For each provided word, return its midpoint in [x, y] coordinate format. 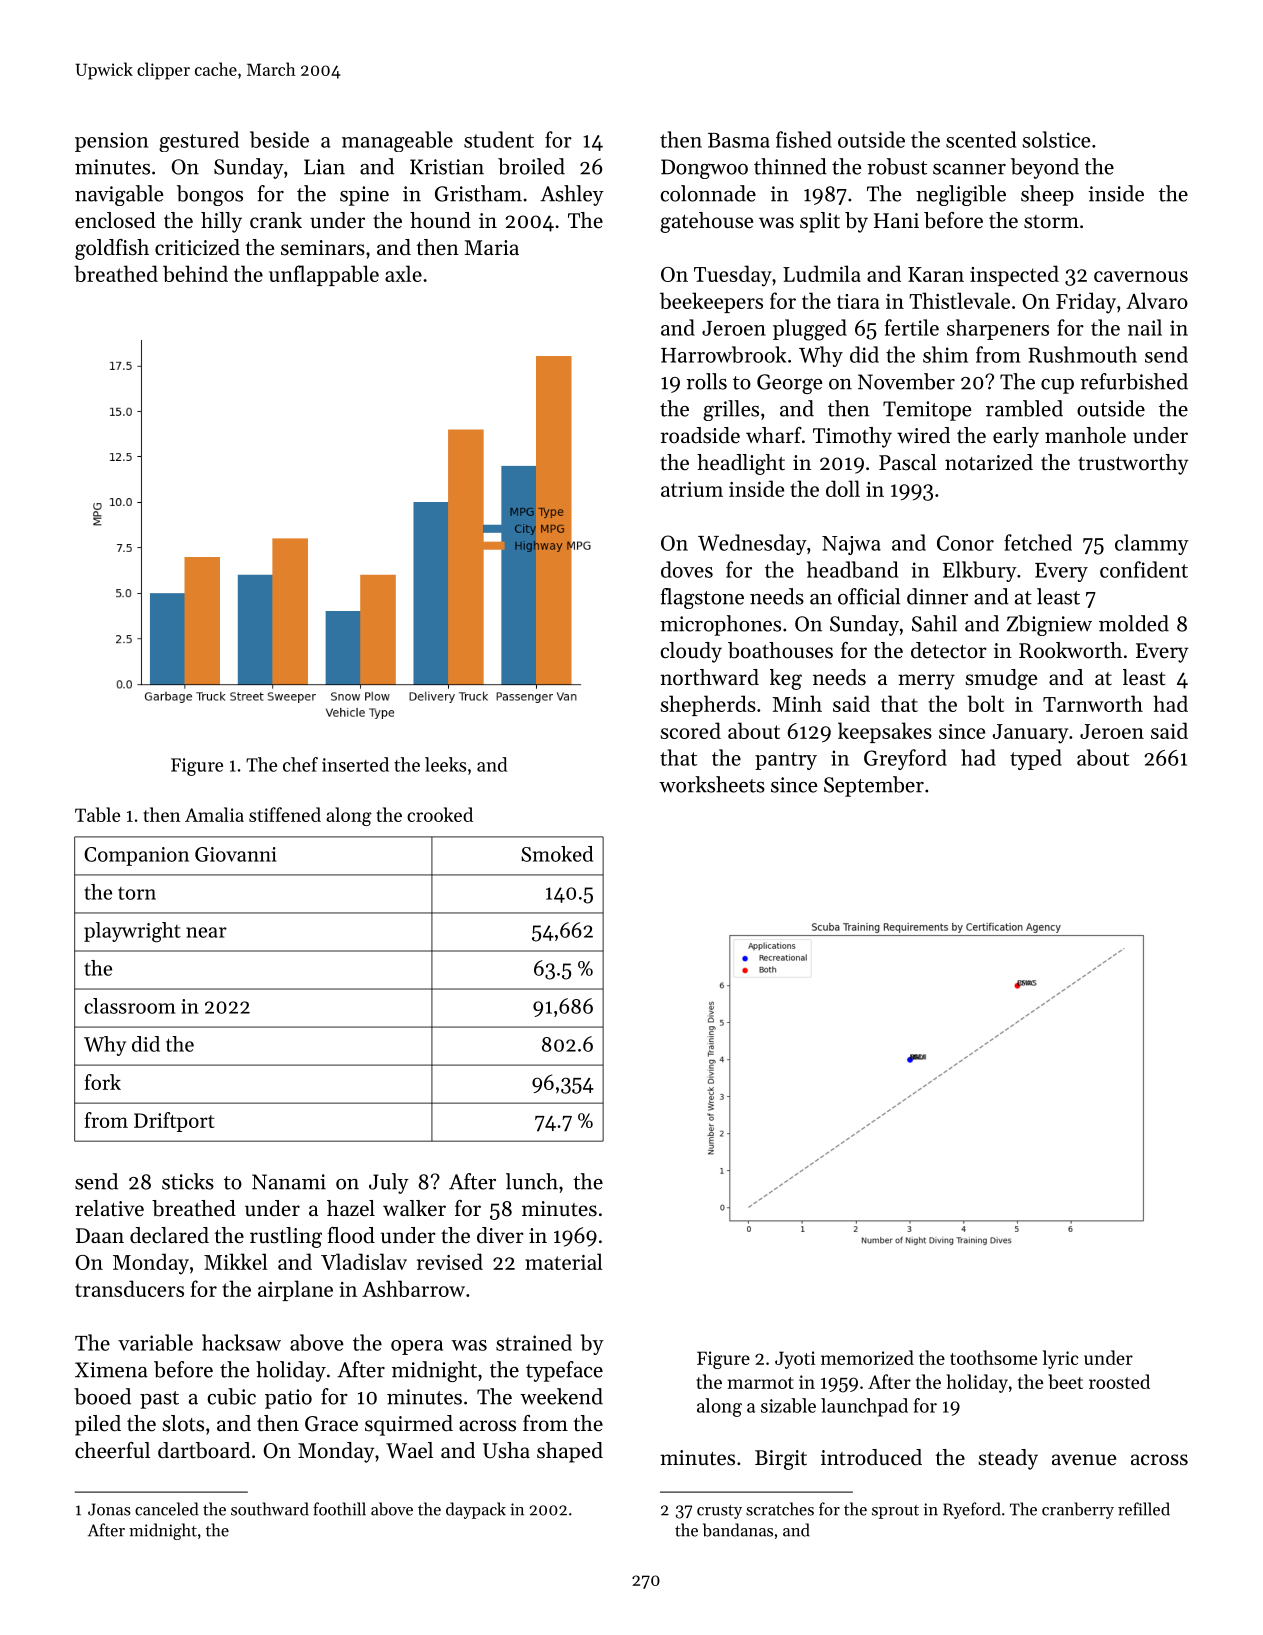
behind [195, 273]
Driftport [174, 1122]
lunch [532, 1181]
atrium [692, 489]
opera [417, 1347]
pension [111, 142]
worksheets [712, 784]
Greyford [905, 759]
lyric [1060, 1359]
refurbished [1134, 381]
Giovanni [236, 854]
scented [981, 139]
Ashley [572, 195]
